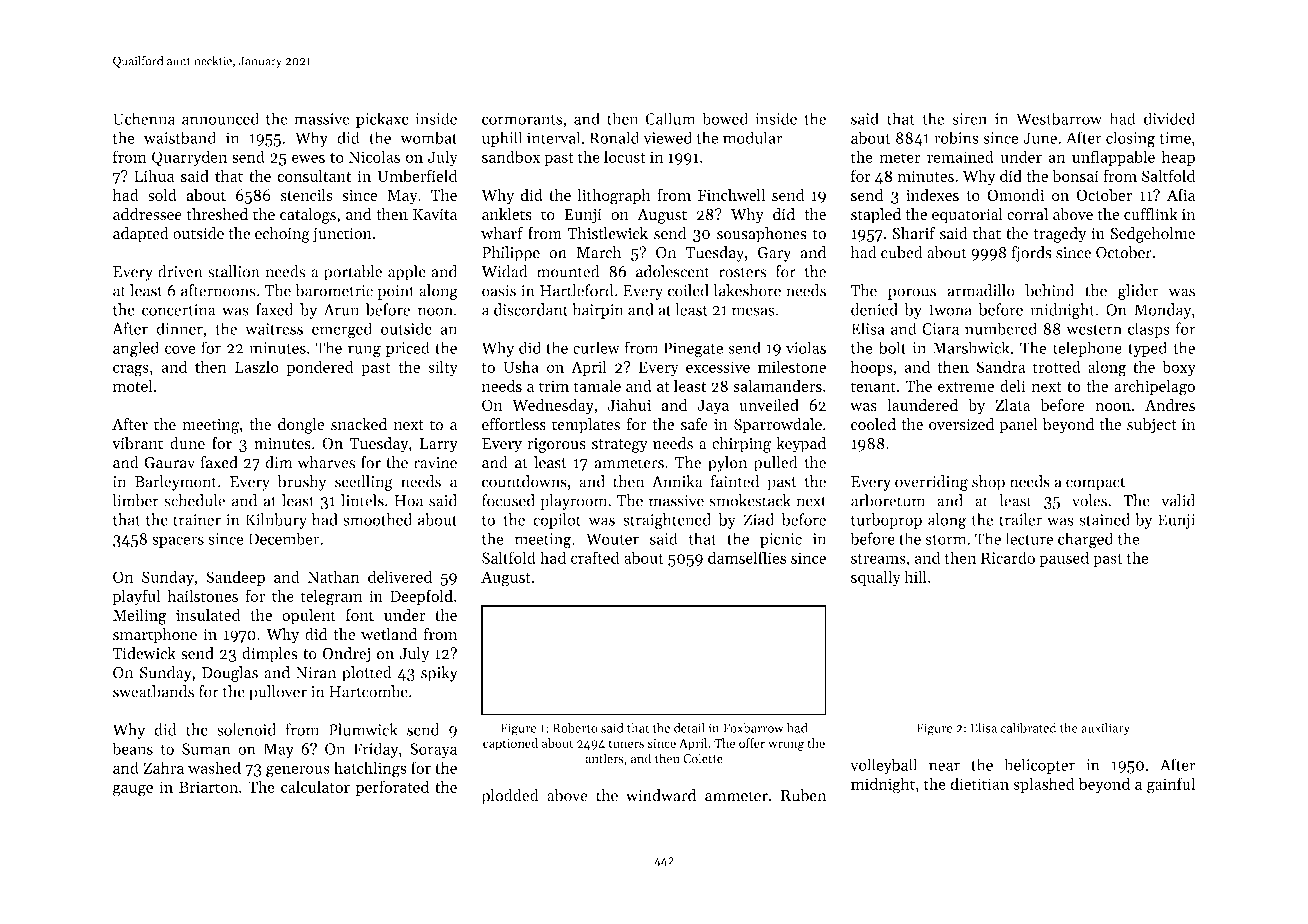 Image resolution: width=1308 pixels, height=924 pixels. I want to click on plodded, so click(510, 797).
